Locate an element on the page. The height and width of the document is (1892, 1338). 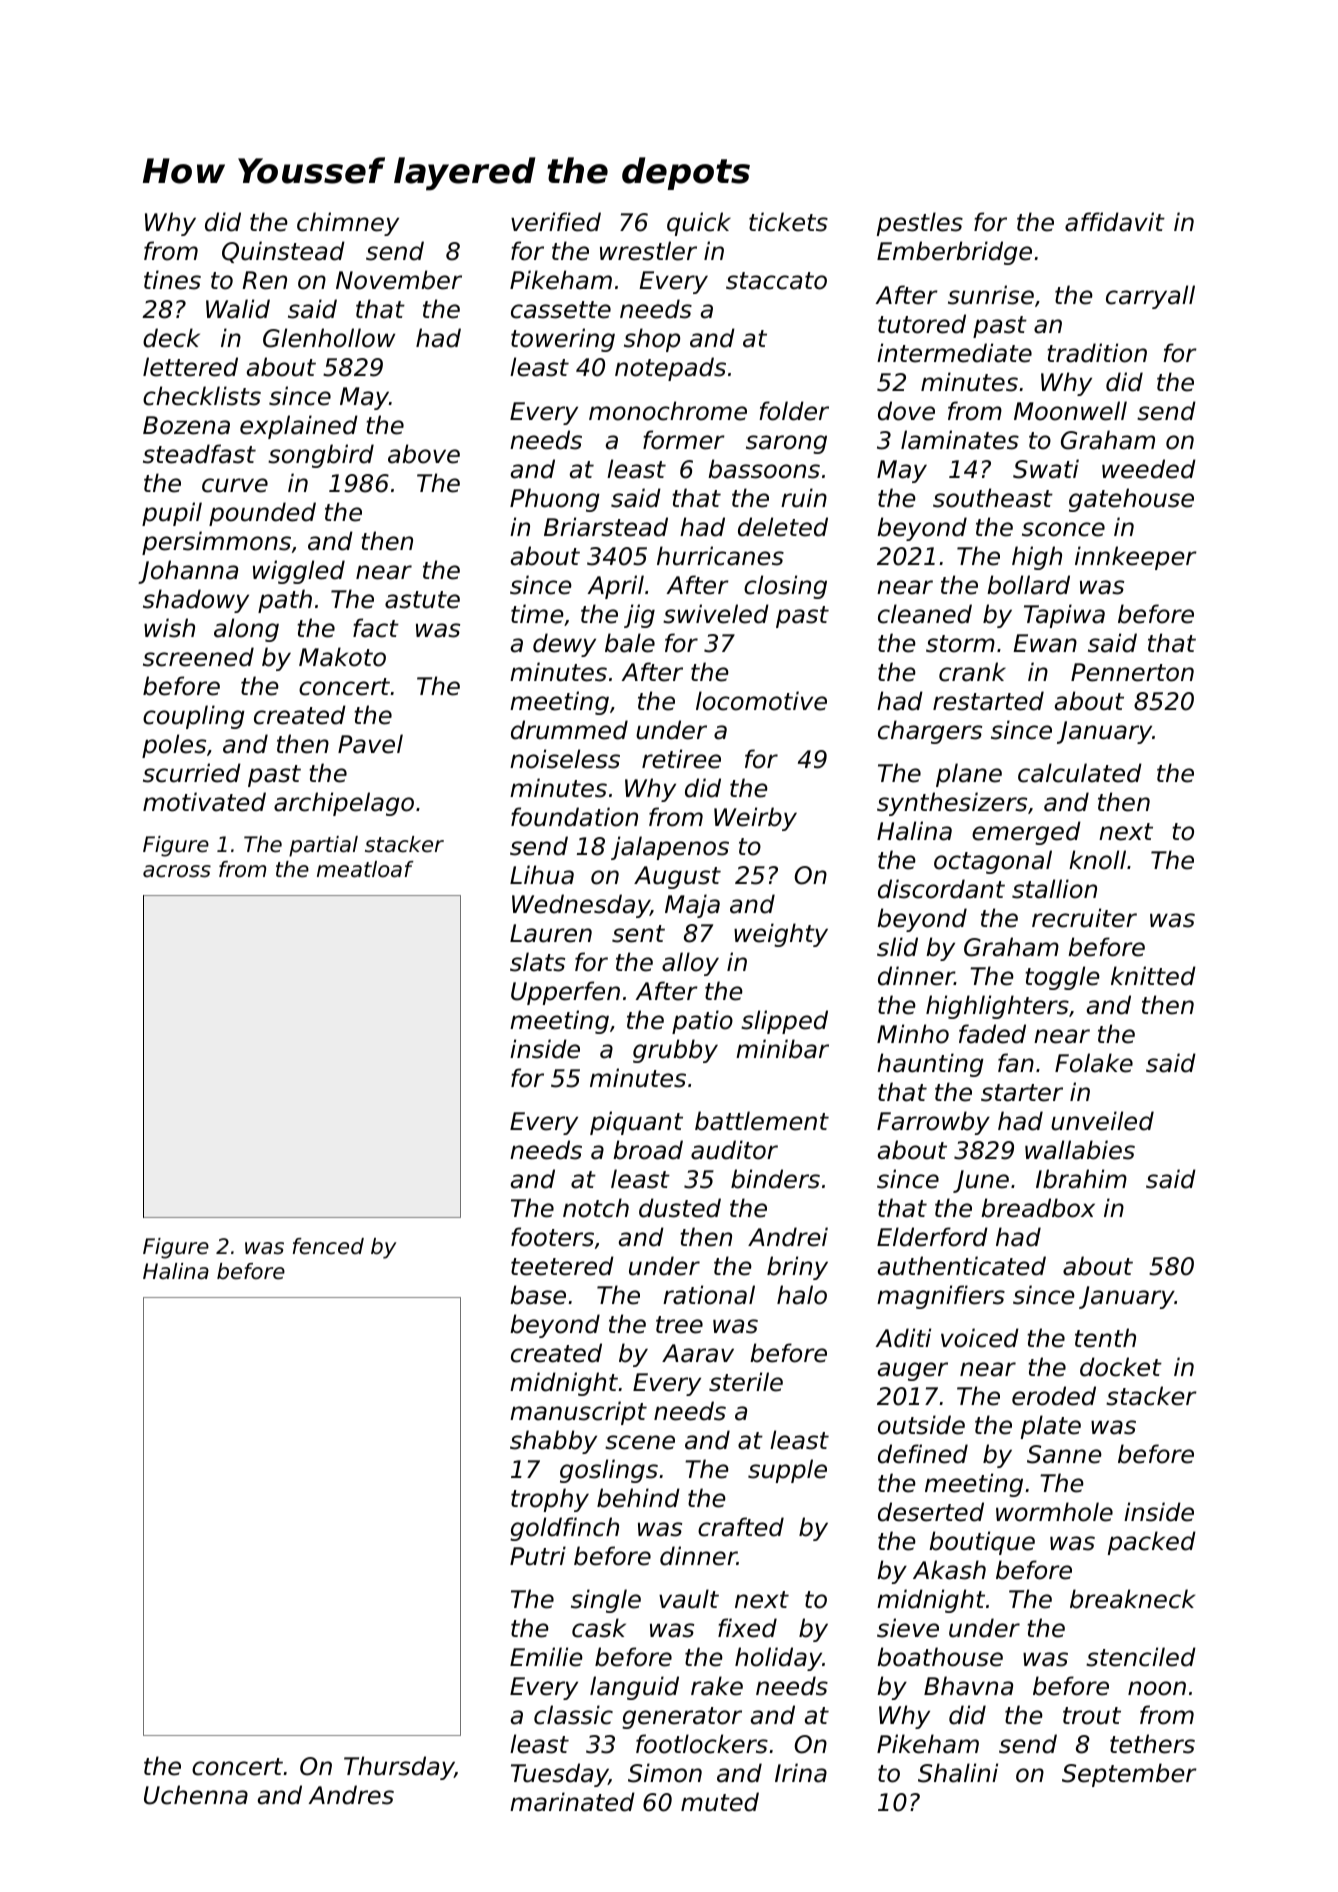
Thursday is located at coordinates (399, 1768).
